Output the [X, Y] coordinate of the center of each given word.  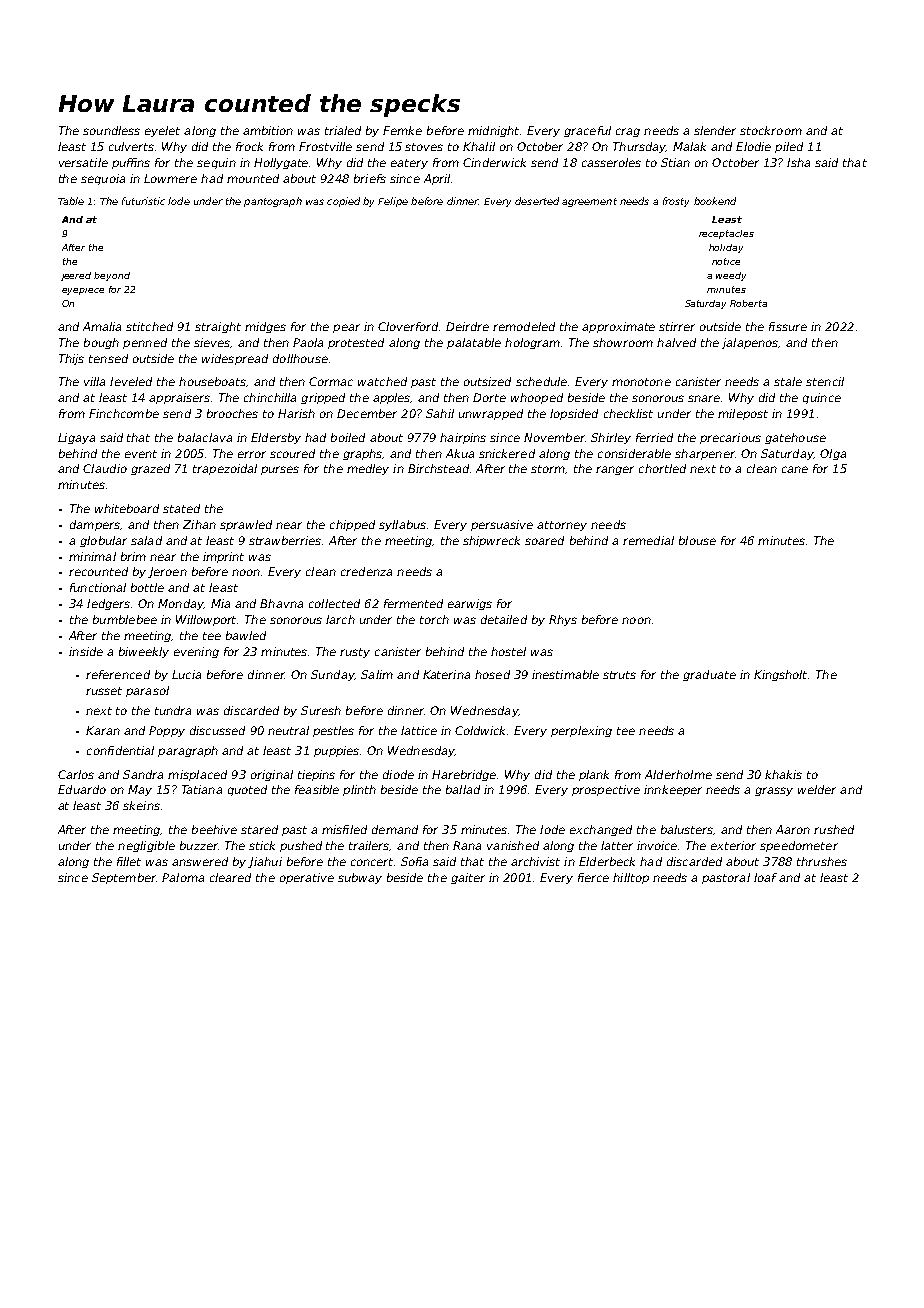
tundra [173, 710]
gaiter [468, 878]
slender [715, 130]
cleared [230, 877]
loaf [765, 877]
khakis [783, 774]
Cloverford [408, 326]
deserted [537, 201]
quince [822, 398]
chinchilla [270, 397]
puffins [131, 163]
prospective [606, 790]
